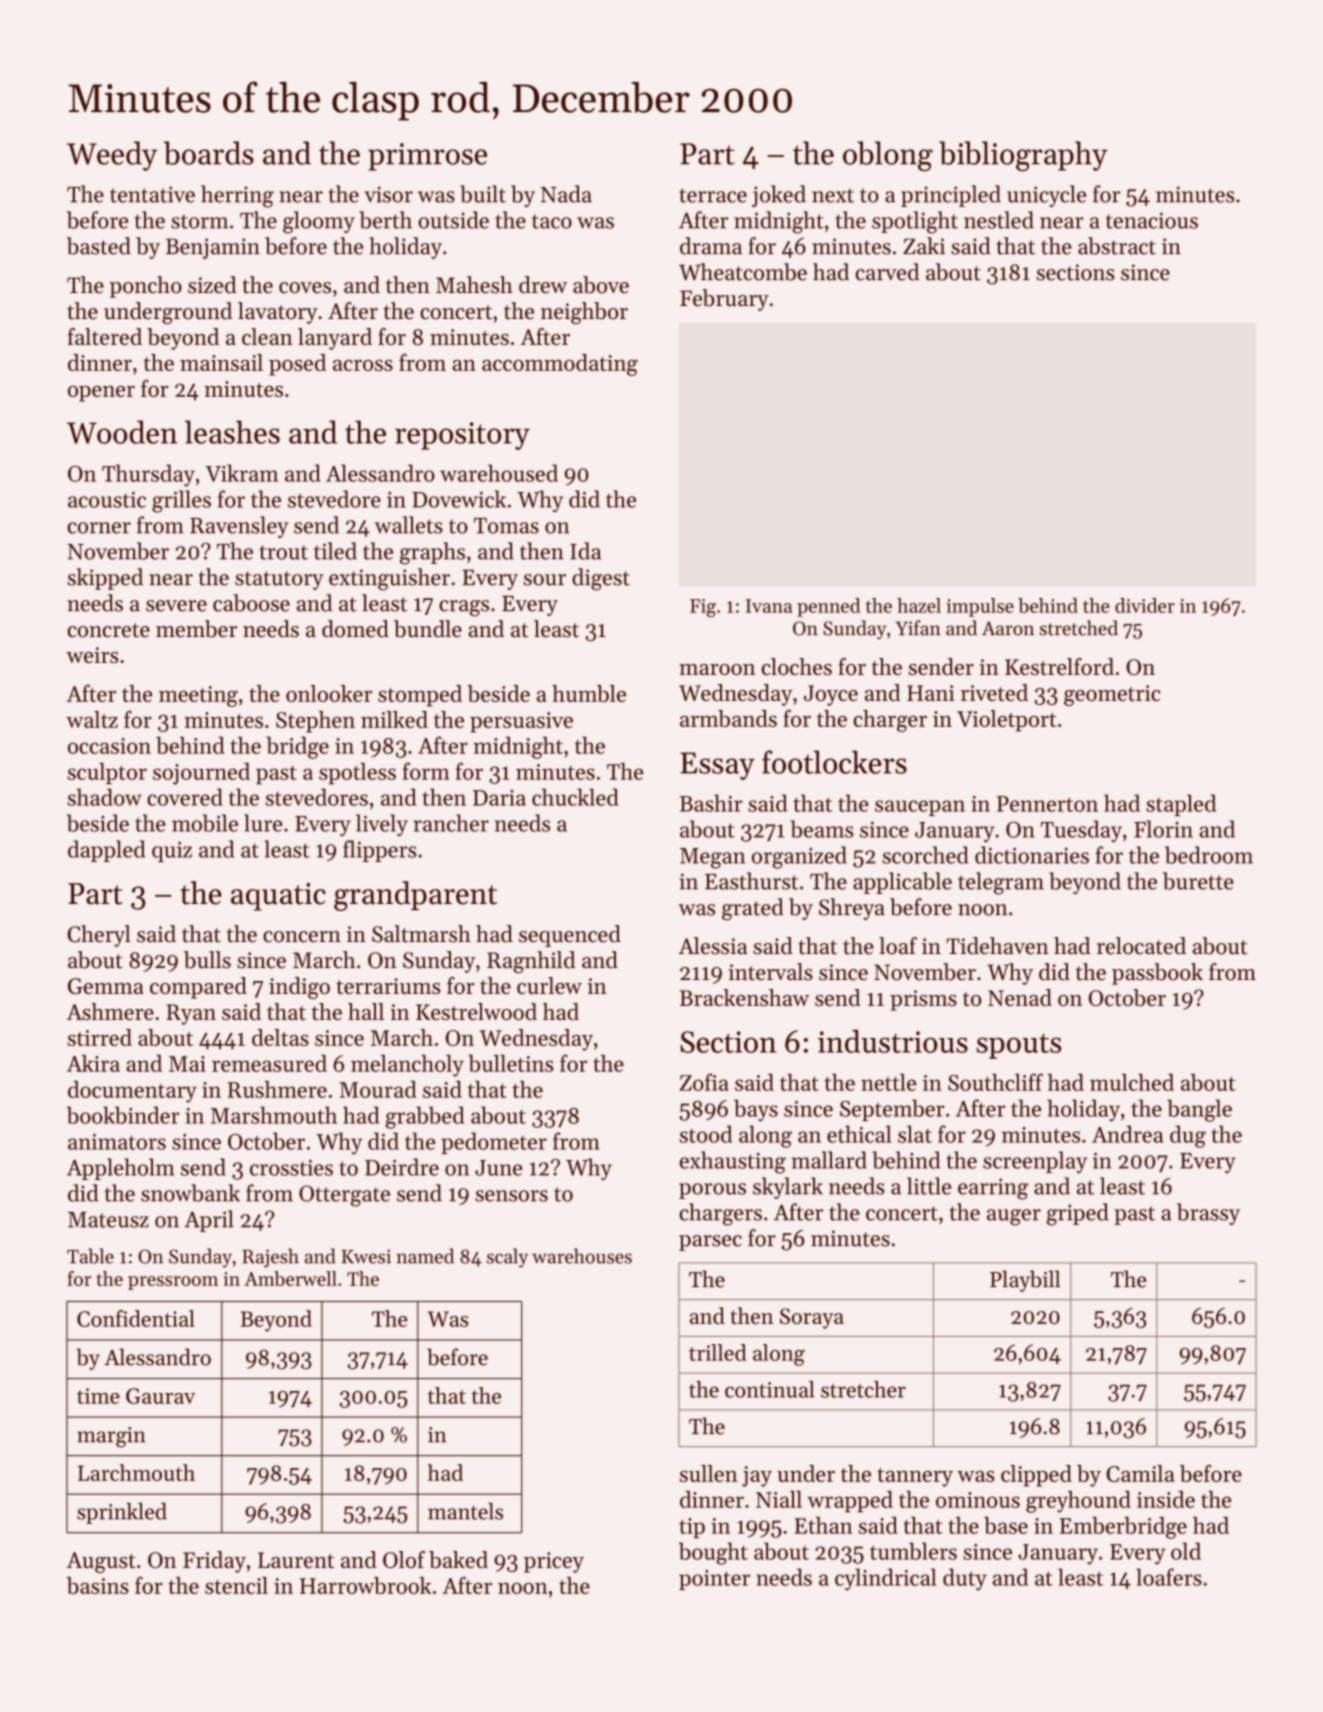 Image resolution: width=1323 pixels, height=1712 pixels. I want to click on parsec, so click(710, 1243).
